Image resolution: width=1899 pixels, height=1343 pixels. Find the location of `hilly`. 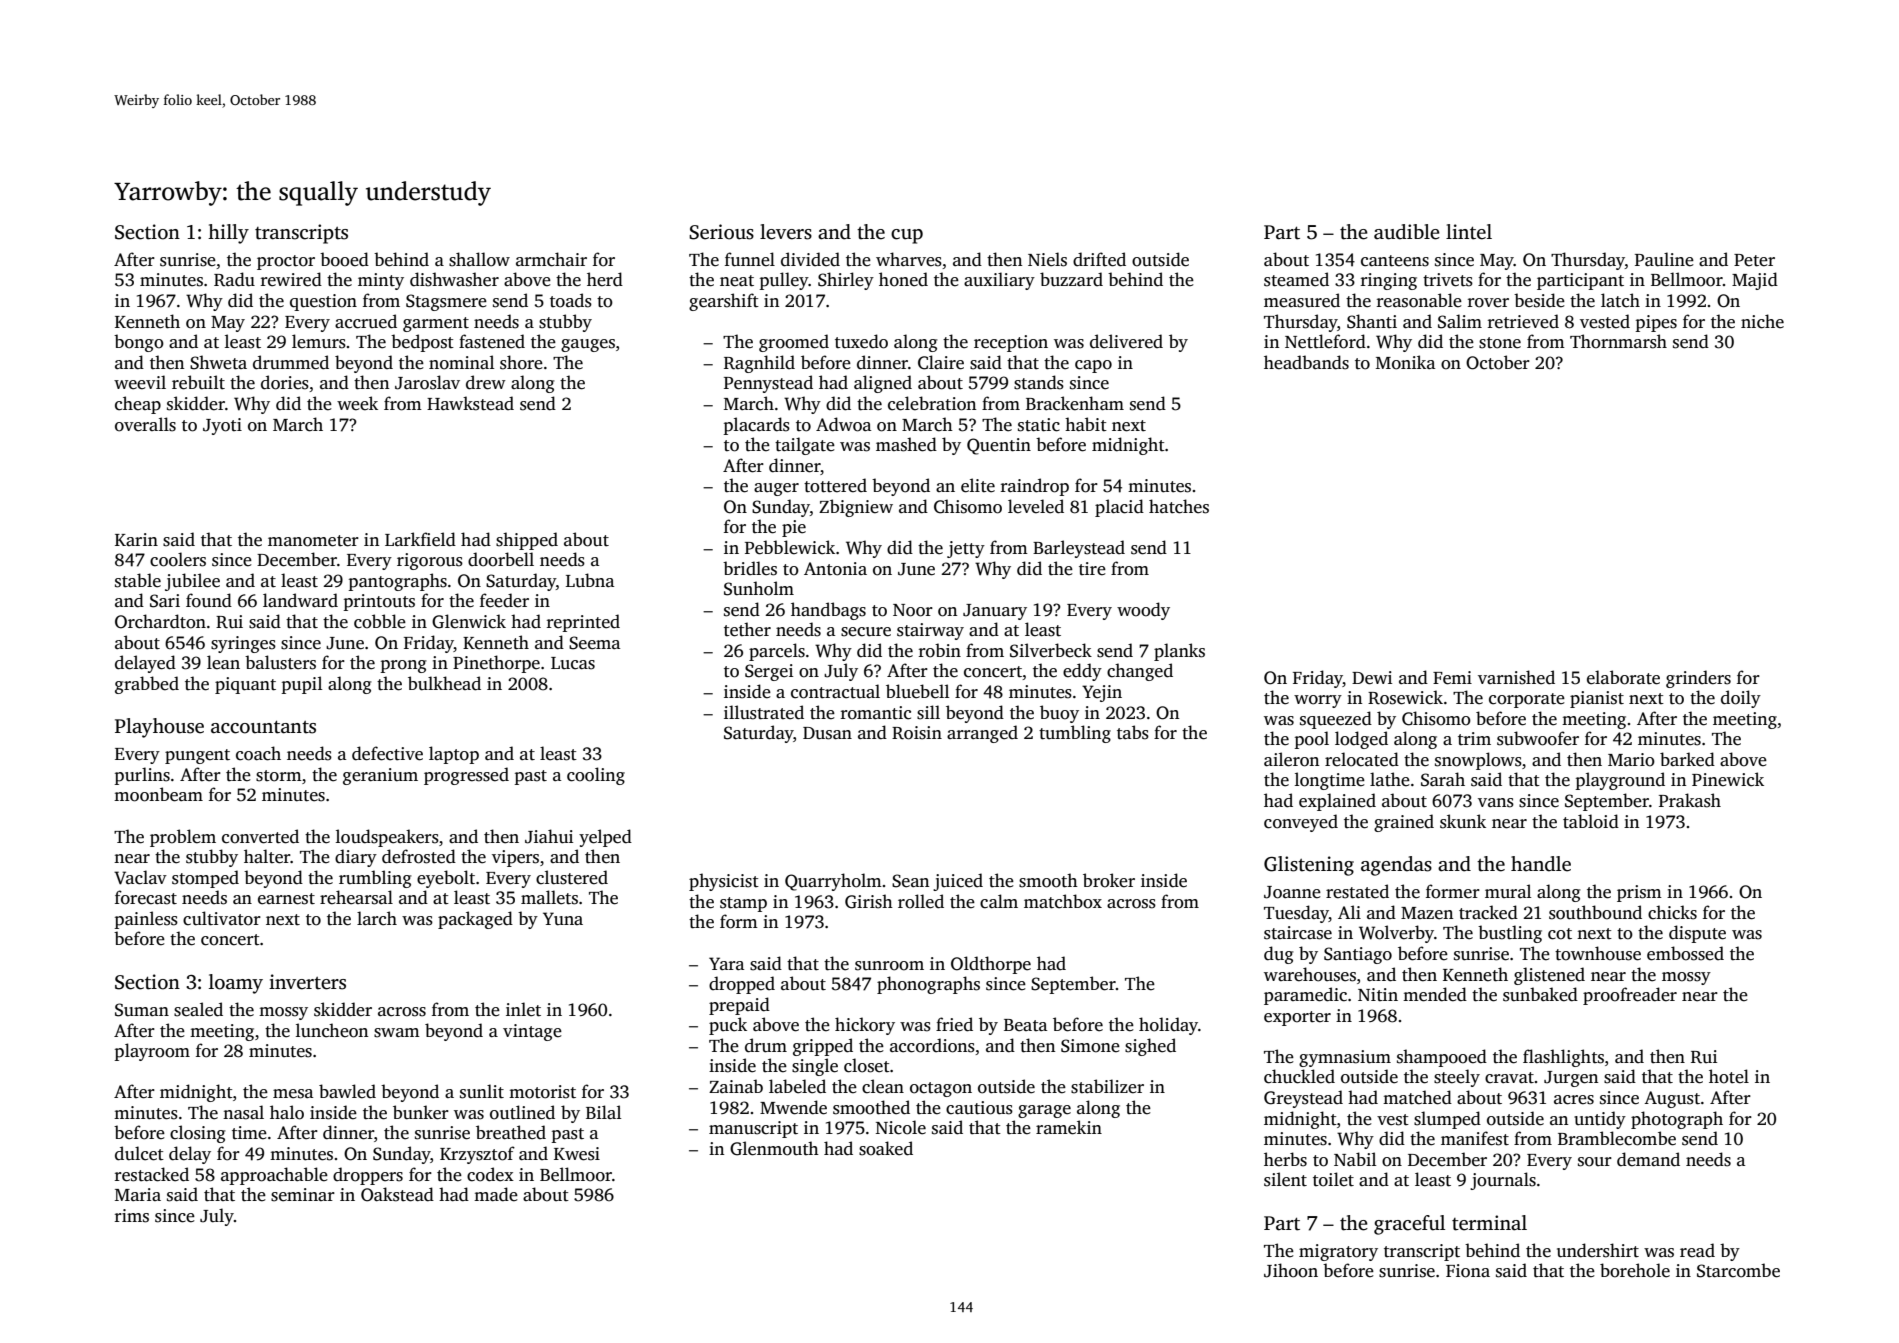

hilly is located at coordinates (228, 234).
